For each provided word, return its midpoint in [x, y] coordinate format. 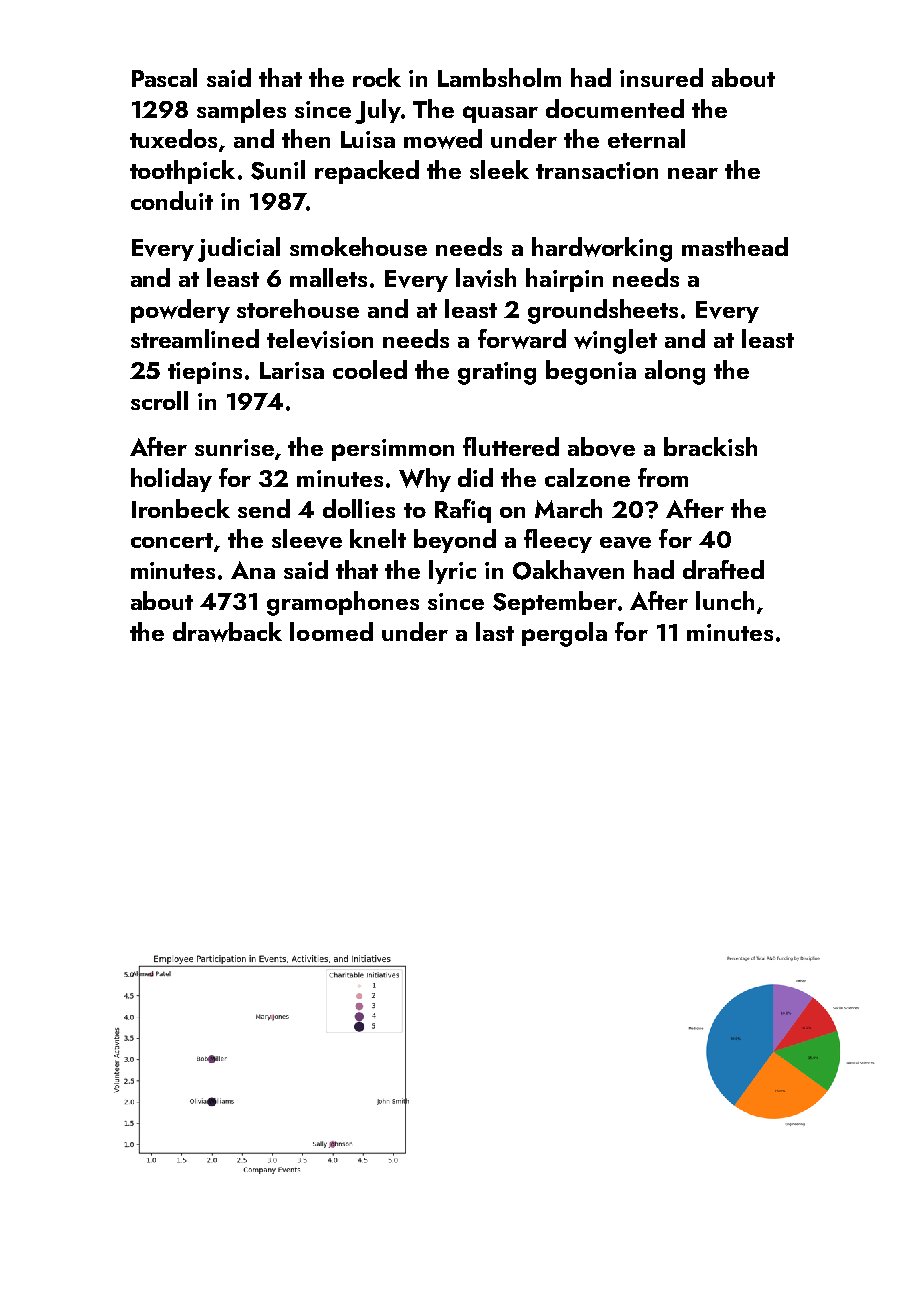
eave [625, 543]
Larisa [292, 370]
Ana [253, 570]
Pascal [164, 77]
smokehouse [358, 246]
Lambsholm [499, 77]
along [675, 372]
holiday [171, 480]
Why [425, 480]
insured [661, 77]
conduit [172, 200]
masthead [735, 246]
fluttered [511, 446]
